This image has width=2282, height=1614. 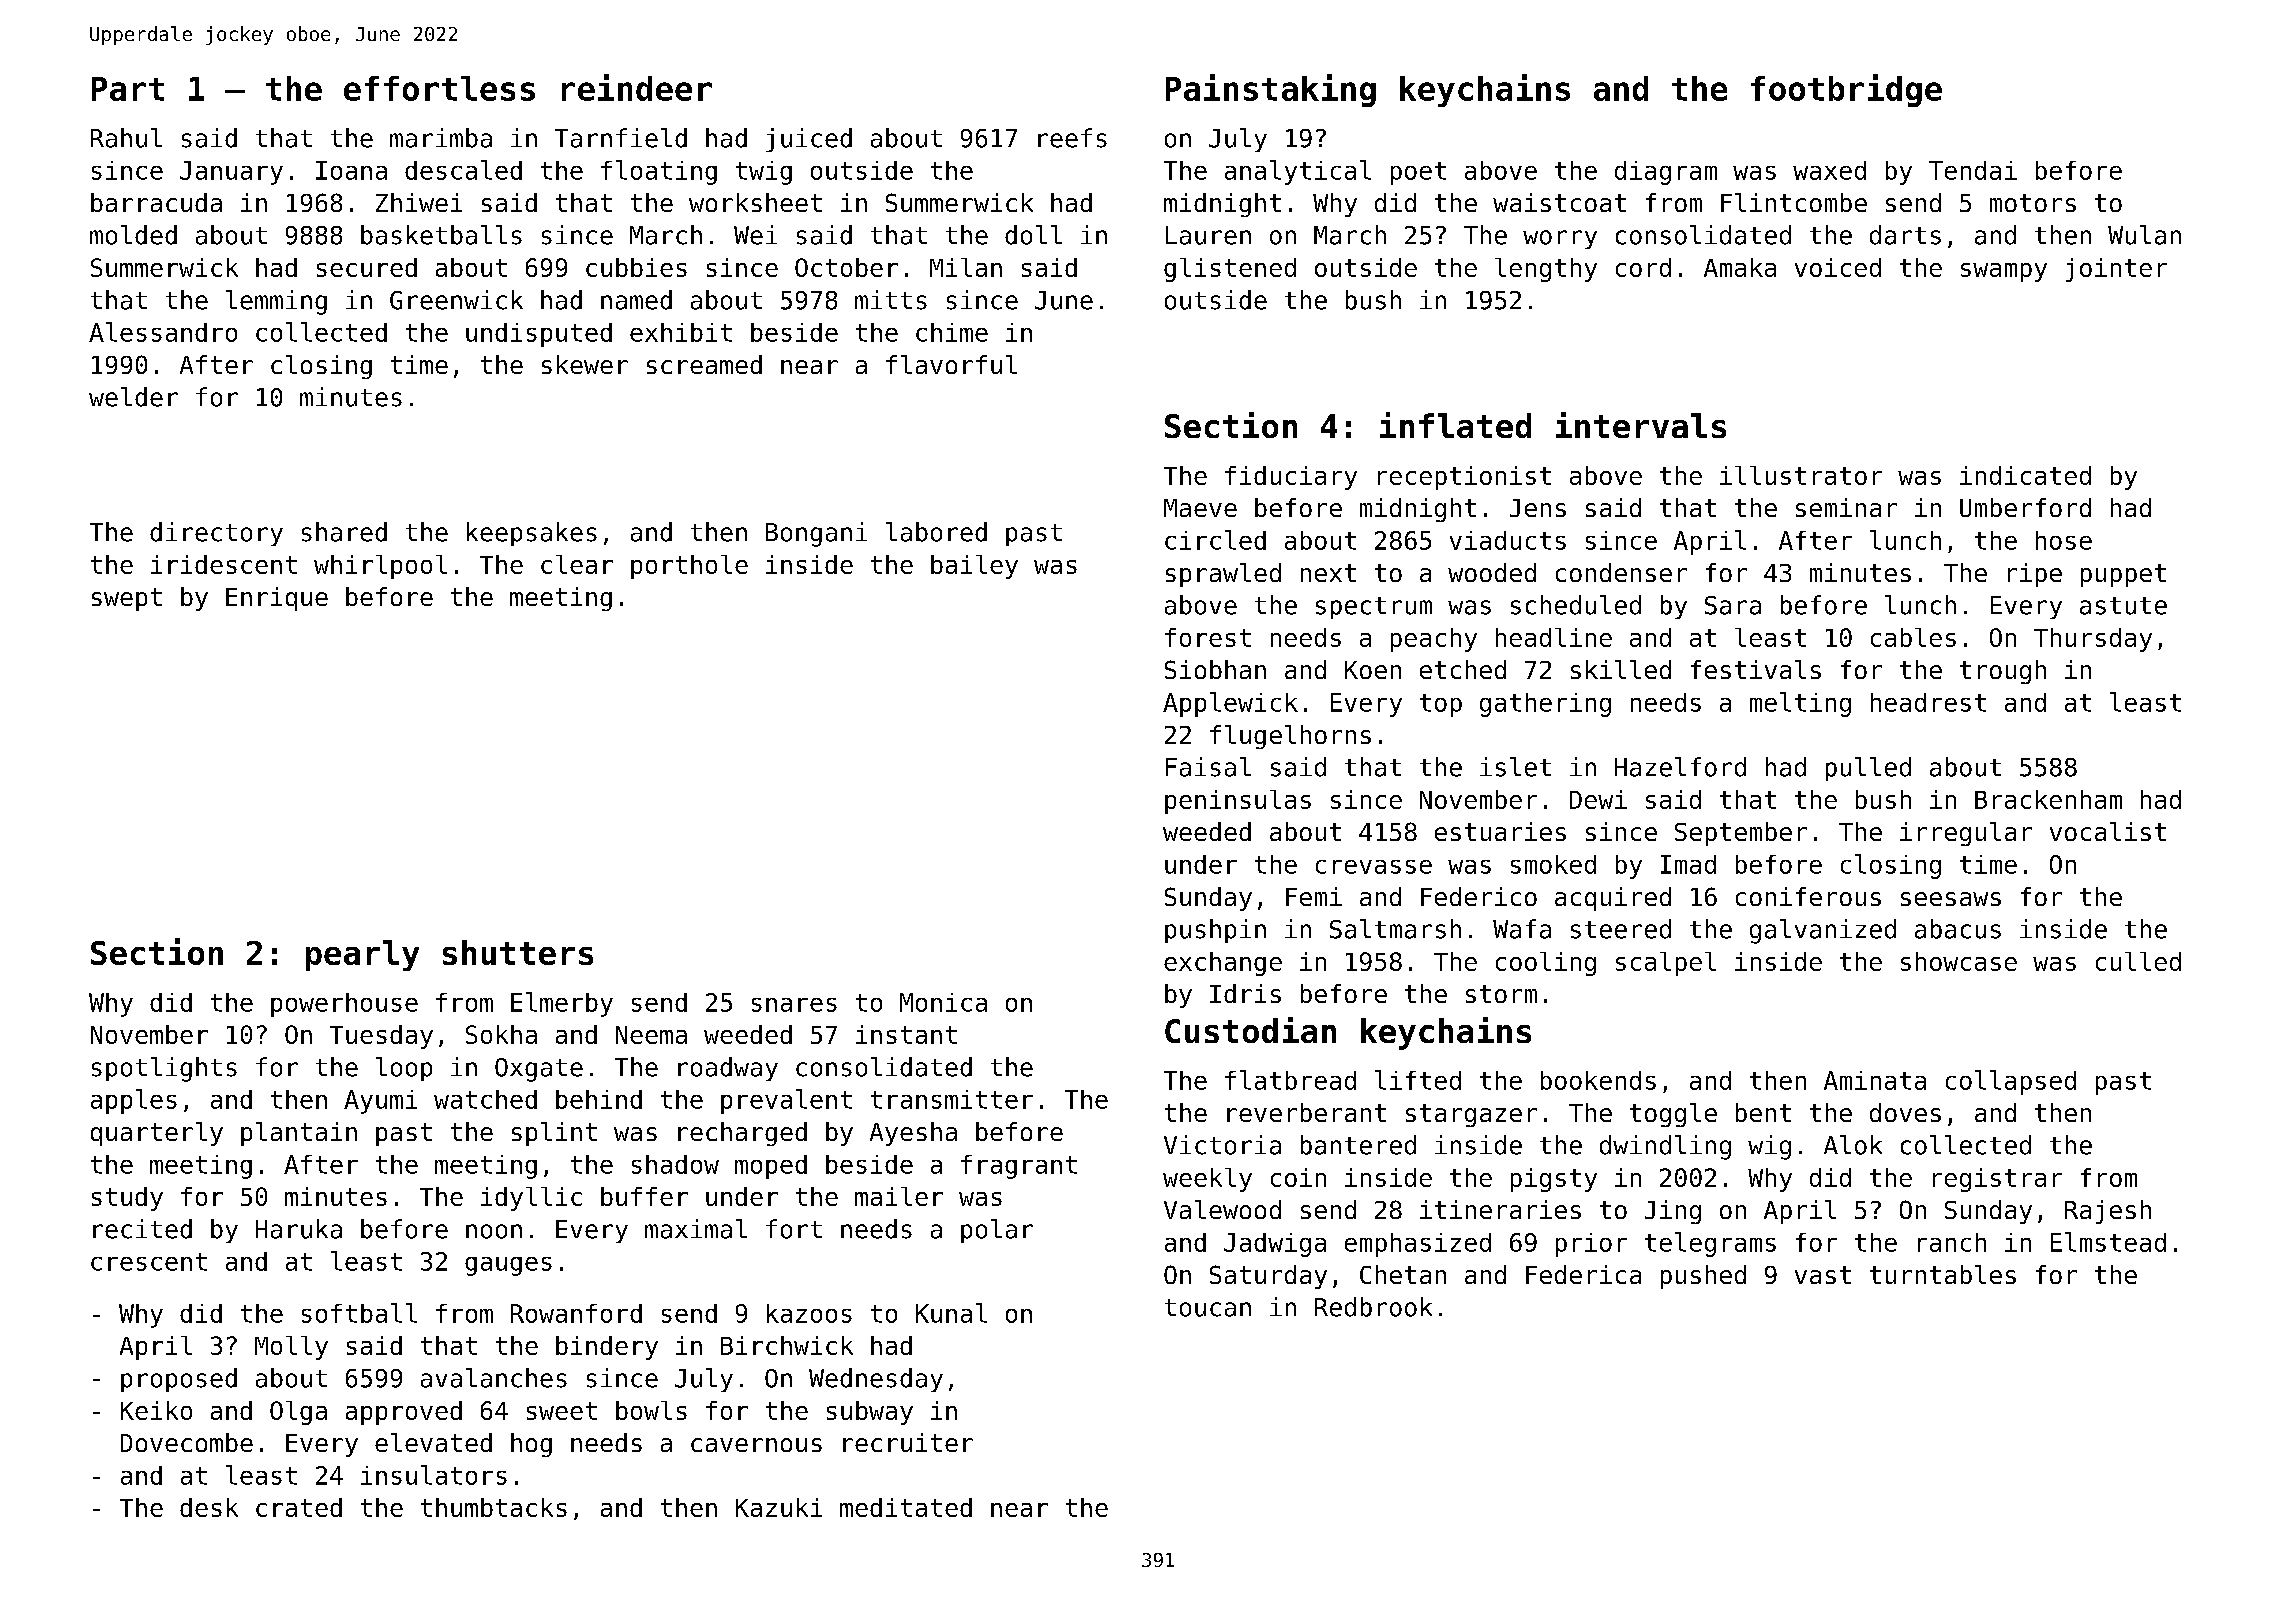 I want to click on illustrator, so click(x=1801, y=475).
